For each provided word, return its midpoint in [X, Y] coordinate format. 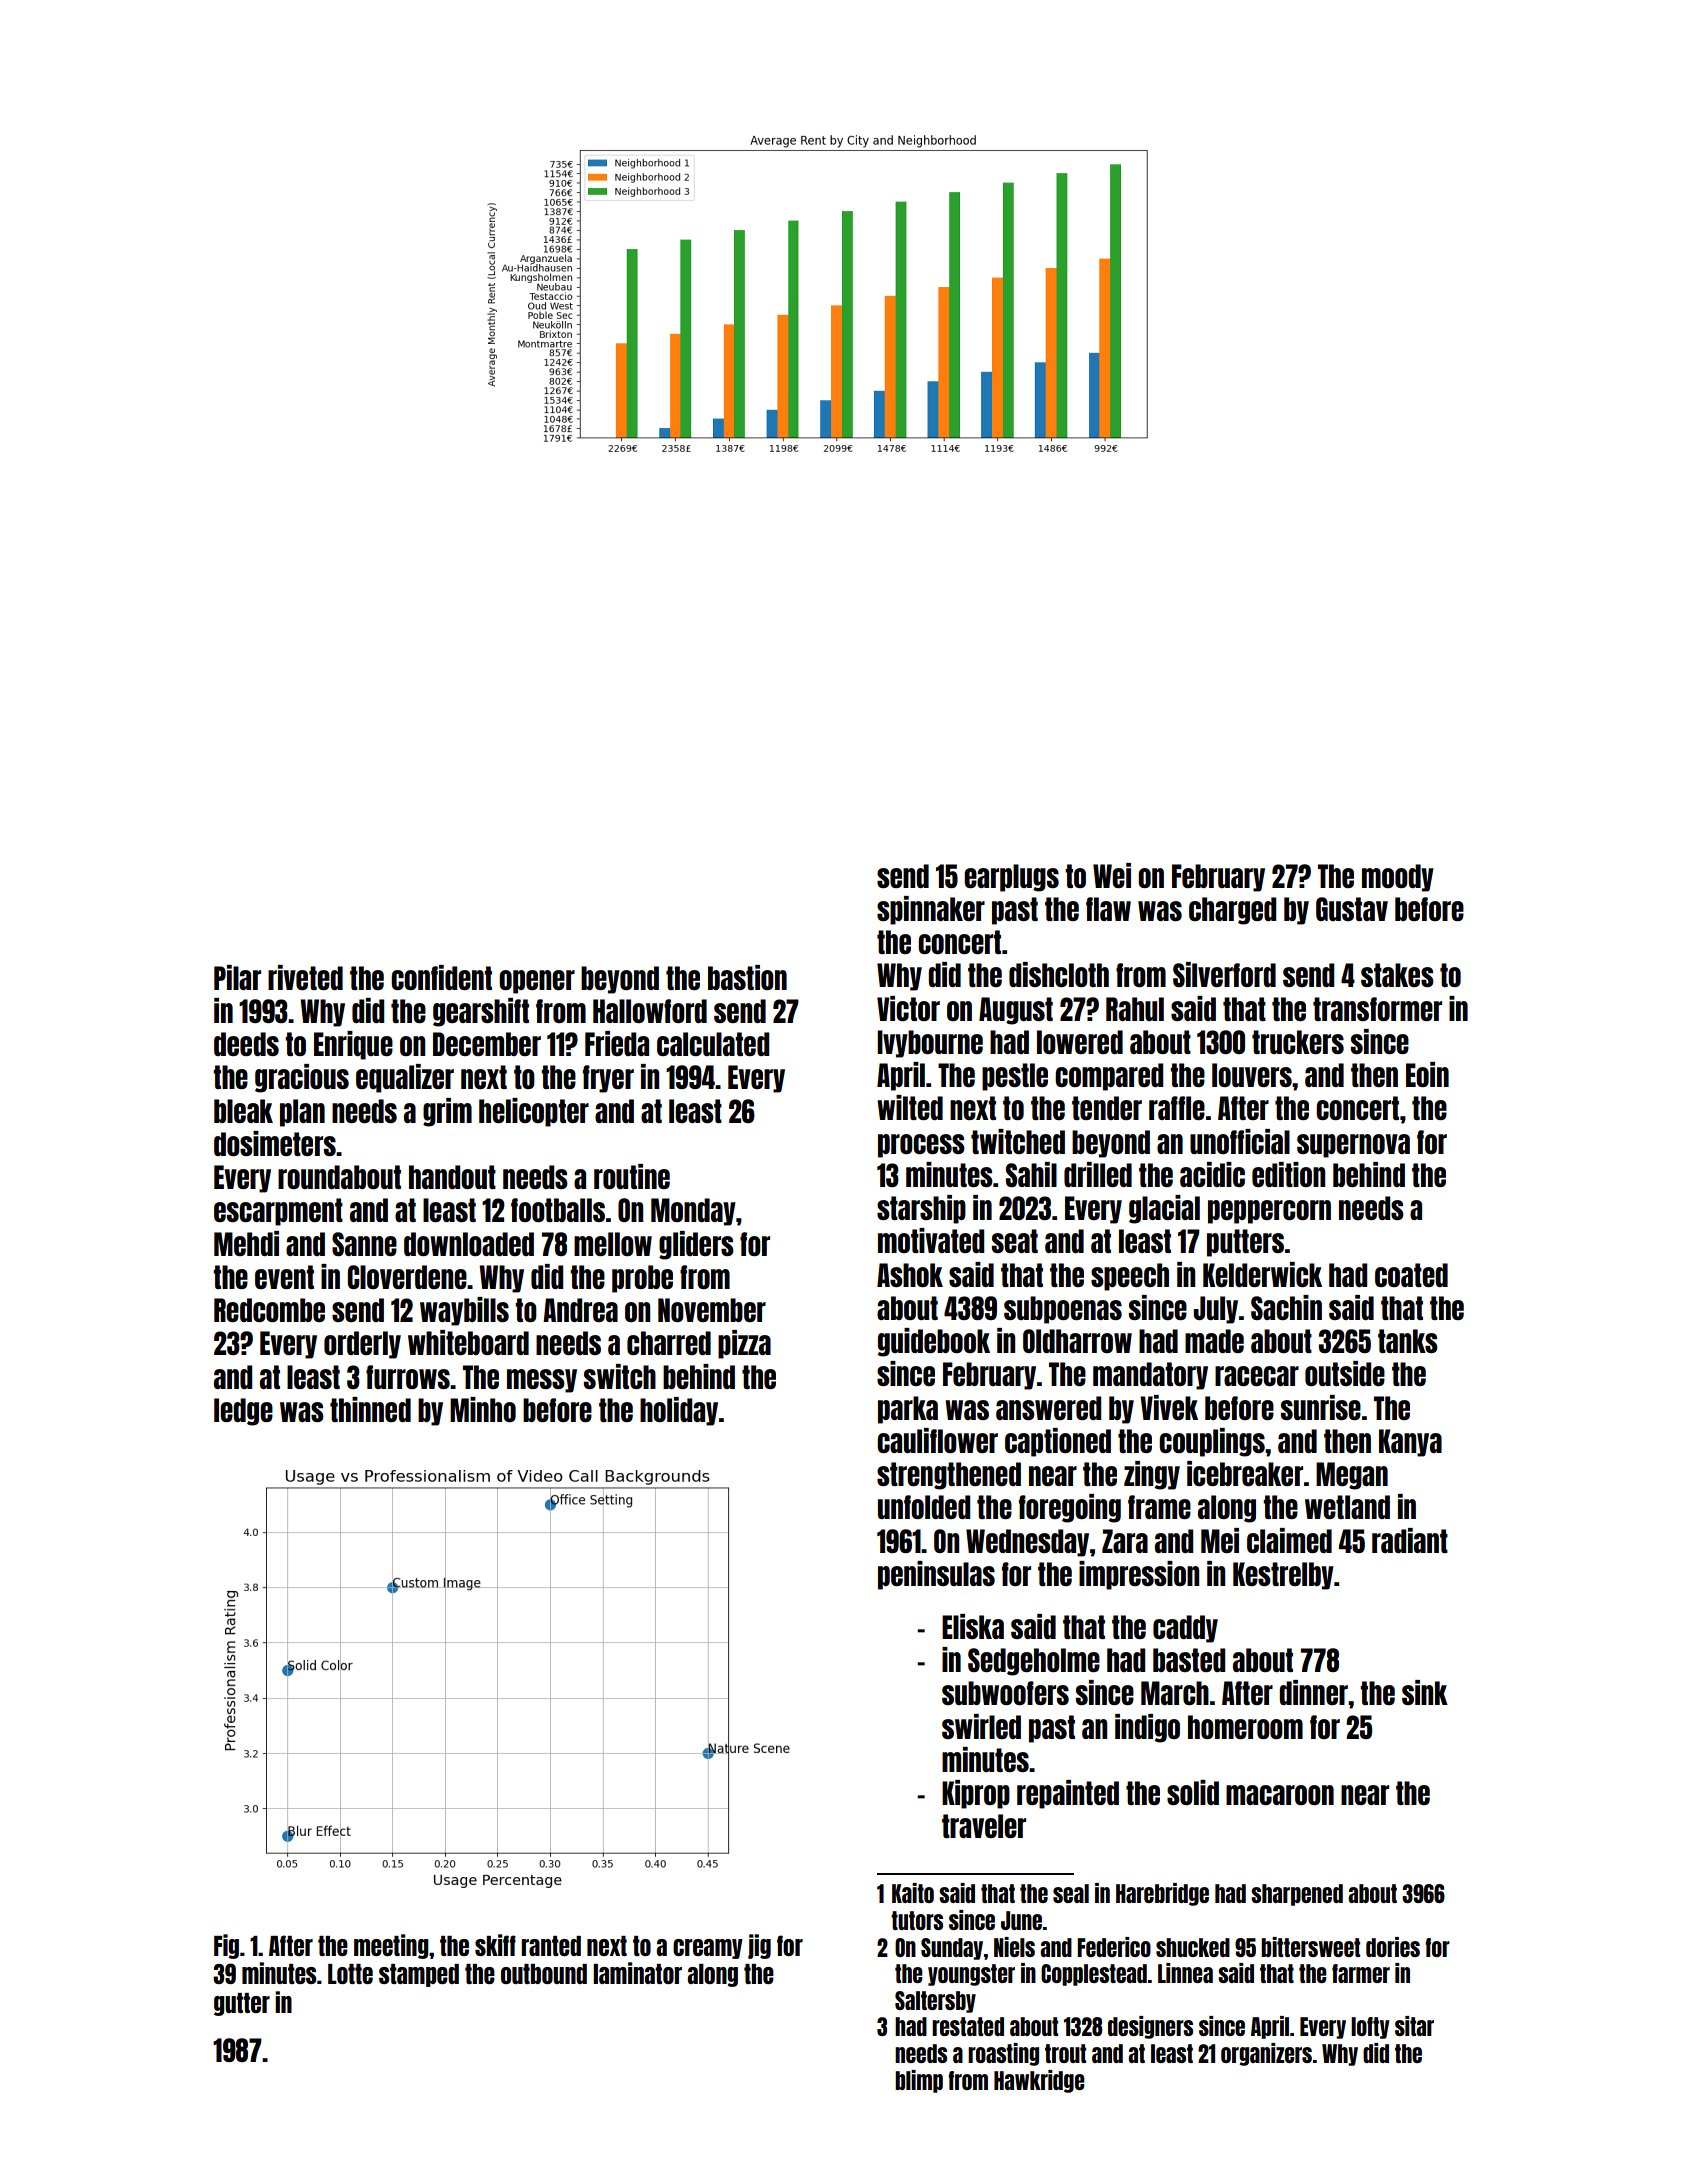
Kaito [913, 1893]
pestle [1015, 1077]
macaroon [1280, 1795]
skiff [495, 1945]
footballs [558, 1210]
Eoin [1427, 1074]
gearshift [481, 1012]
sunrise [1321, 1407]
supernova [1353, 1146]
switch [620, 1376]
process [921, 1146]
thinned [370, 1409]
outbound [544, 1974]
